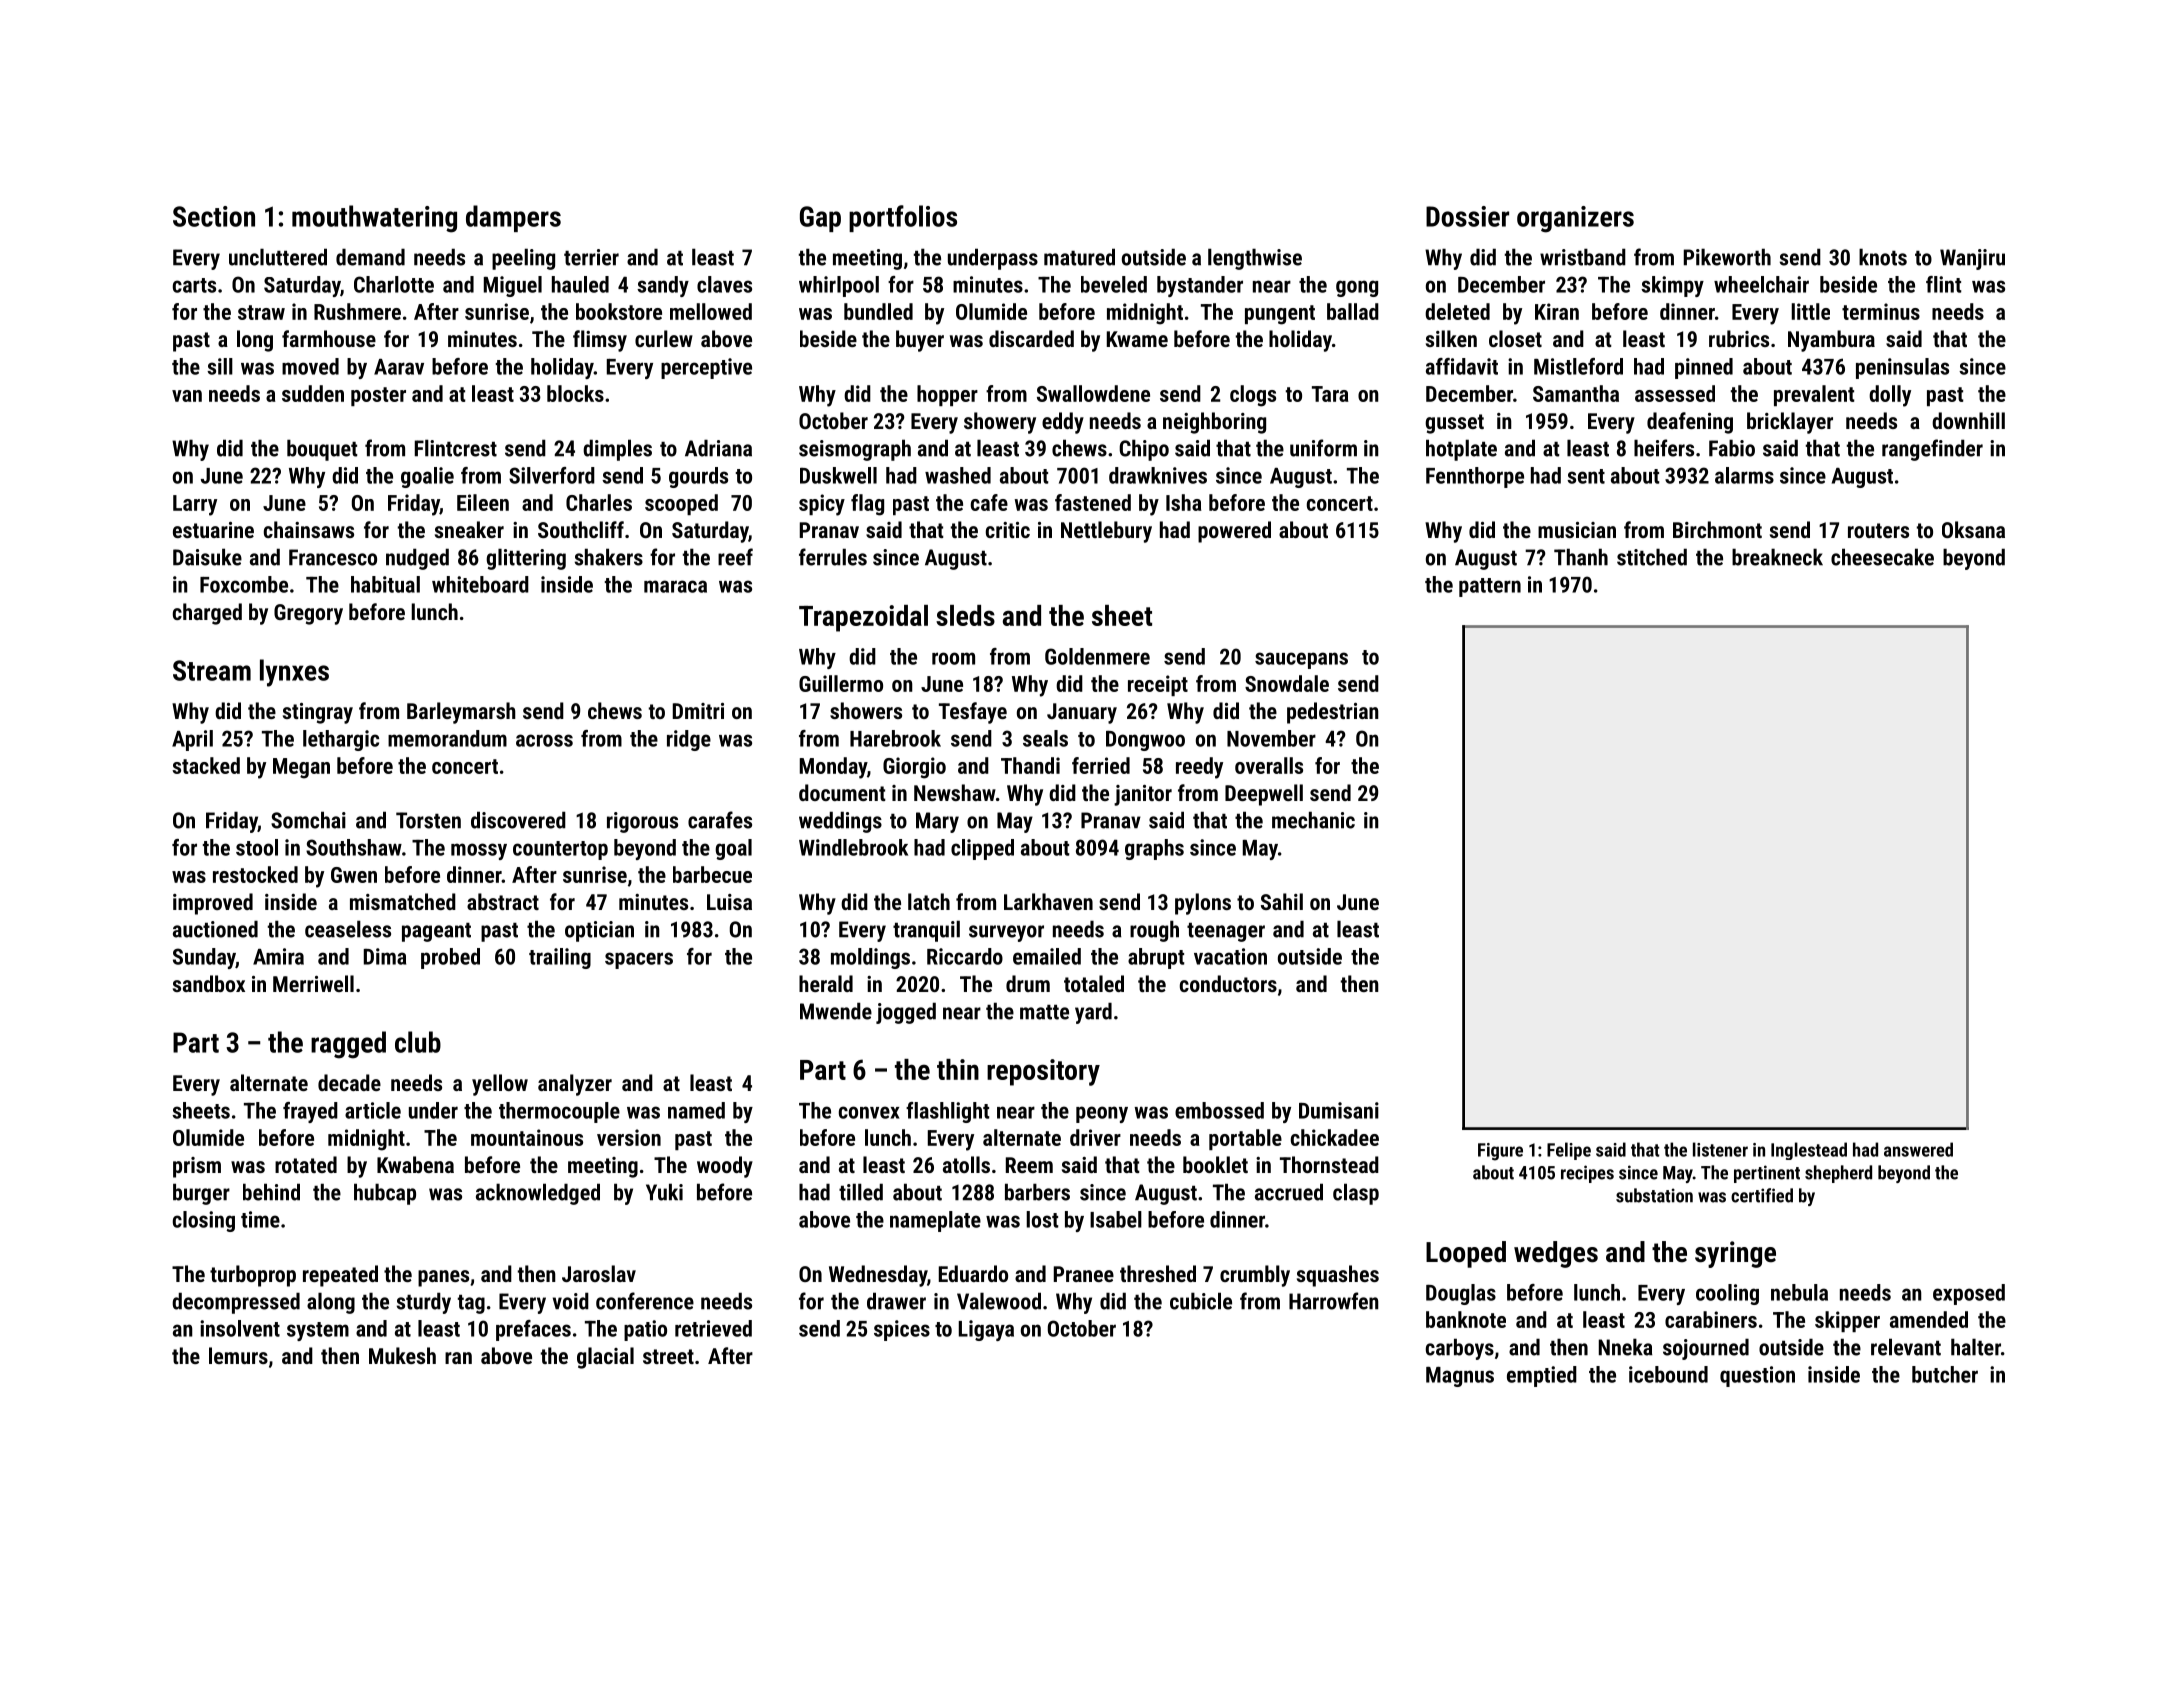 Image resolution: width=2178 pixels, height=1683 pixels. Describe the element at coordinates (1847, 1321) in the page. I see `skipper` at that location.
